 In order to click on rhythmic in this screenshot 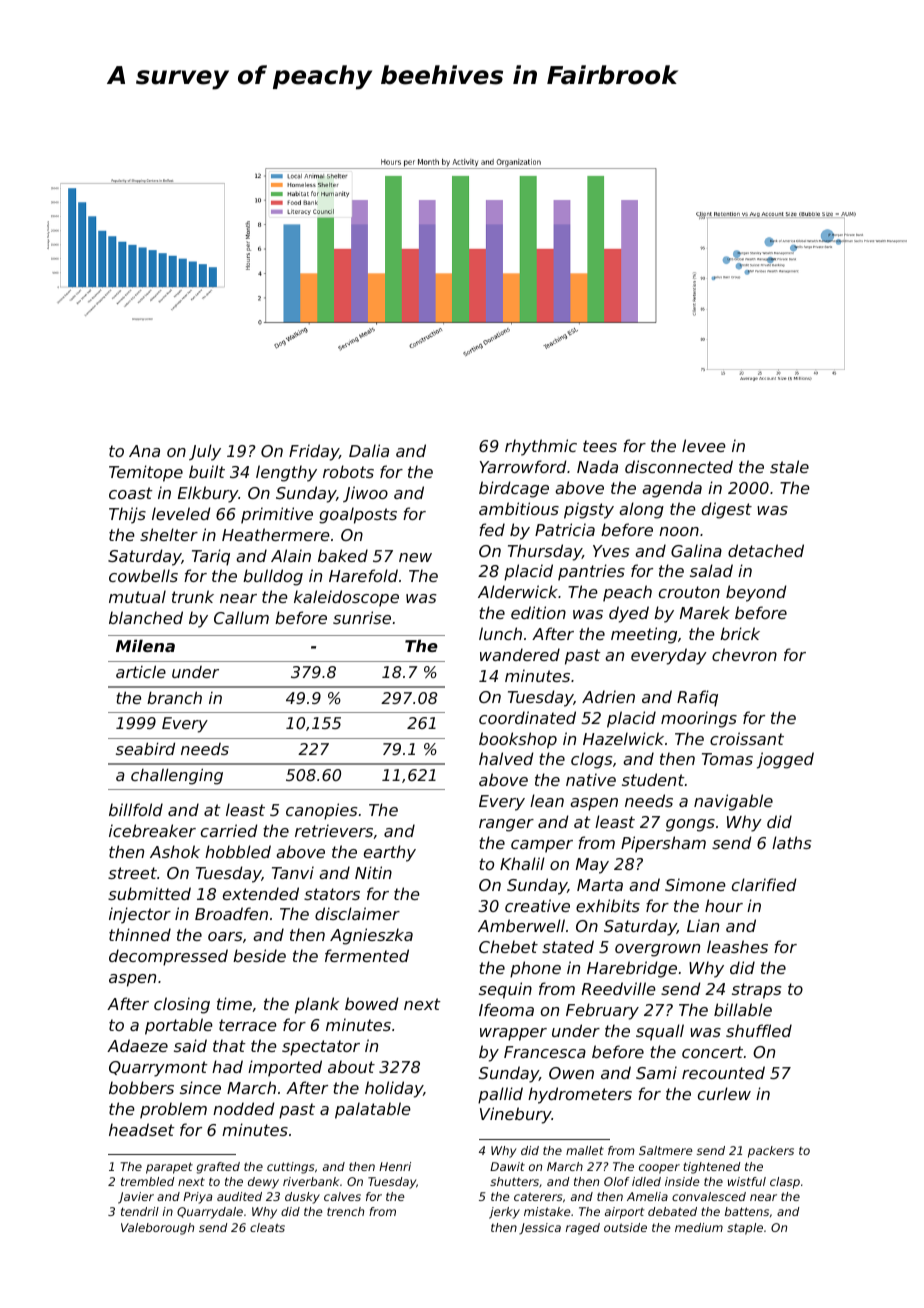, I will do `click(541, 447)`.
